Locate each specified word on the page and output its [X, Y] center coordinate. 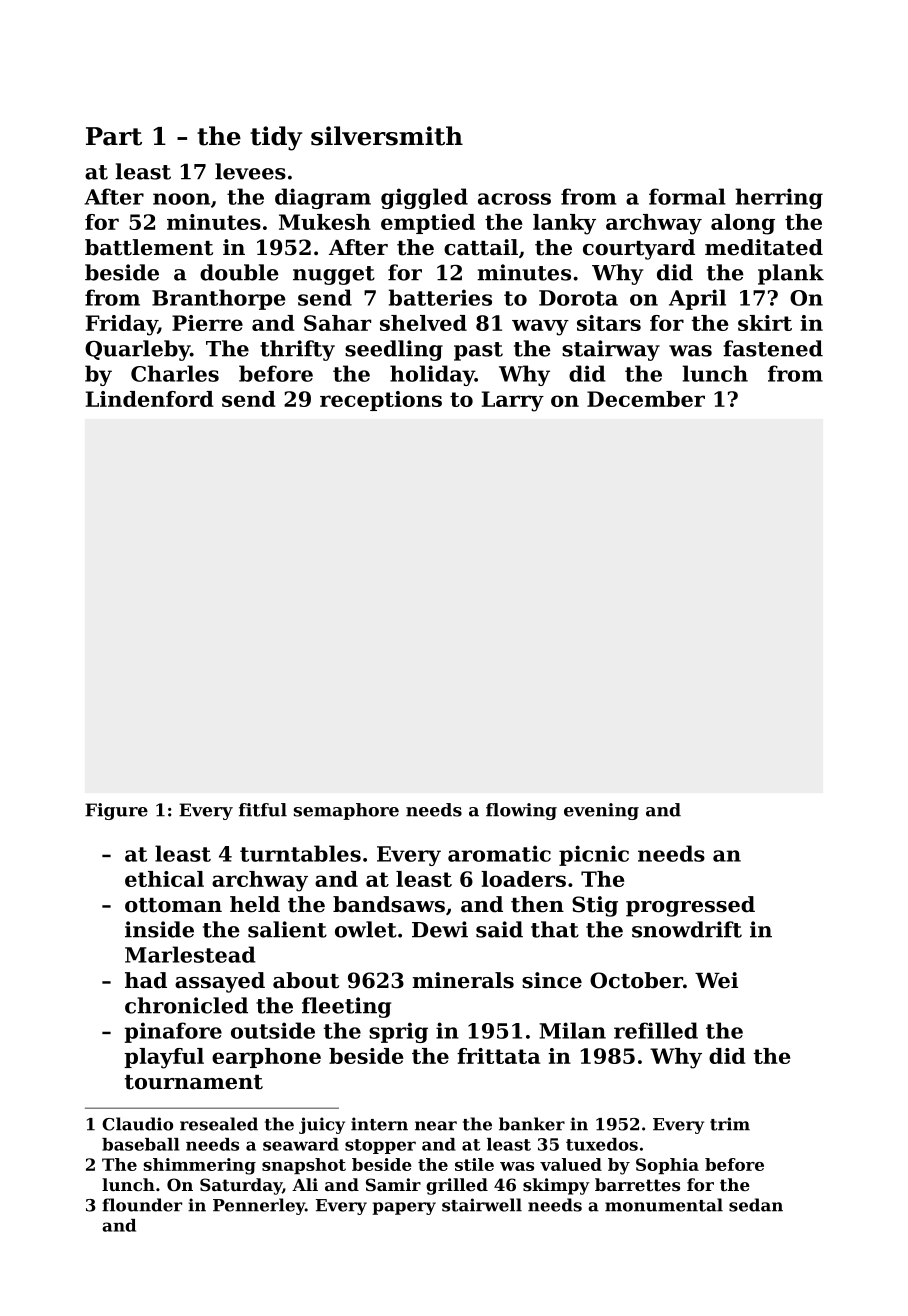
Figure [116, 811]
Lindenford [150, 399]
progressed [690, 906]
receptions [381, 401]
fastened [773, 348]
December [646, 399]
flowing [521, 811]
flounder [142, 1205]
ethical [164, 879]
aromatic [499, 853]
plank [791, 274]
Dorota [578, 298]
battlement [149, 247]
